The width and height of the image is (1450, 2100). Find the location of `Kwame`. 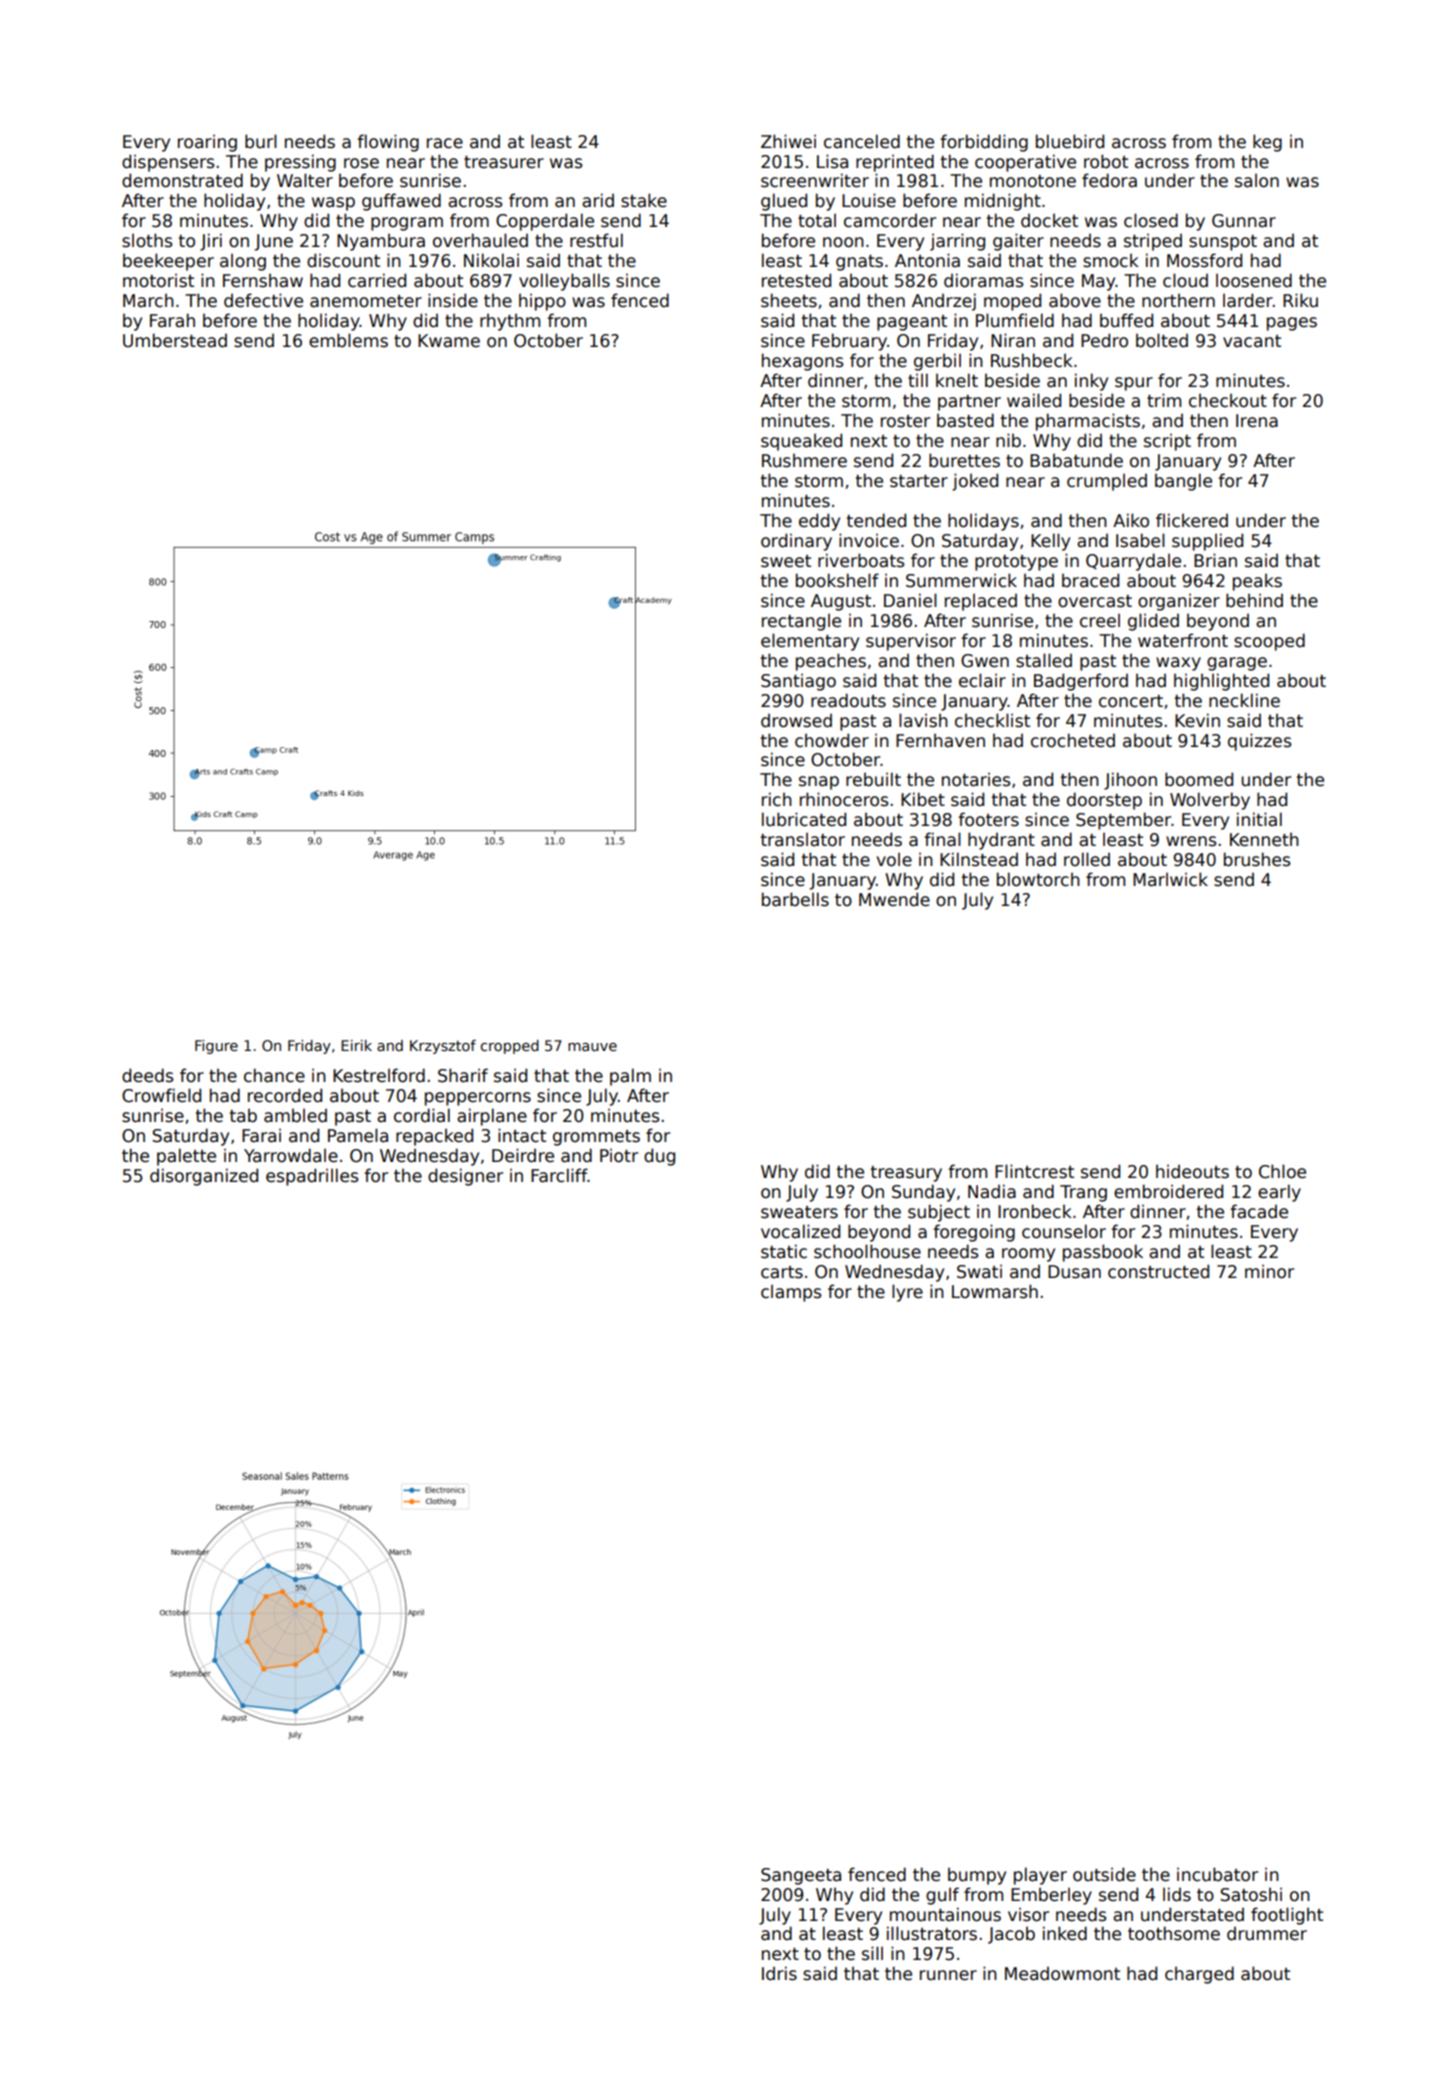

Kwame is located at coordinates (449, 341).
